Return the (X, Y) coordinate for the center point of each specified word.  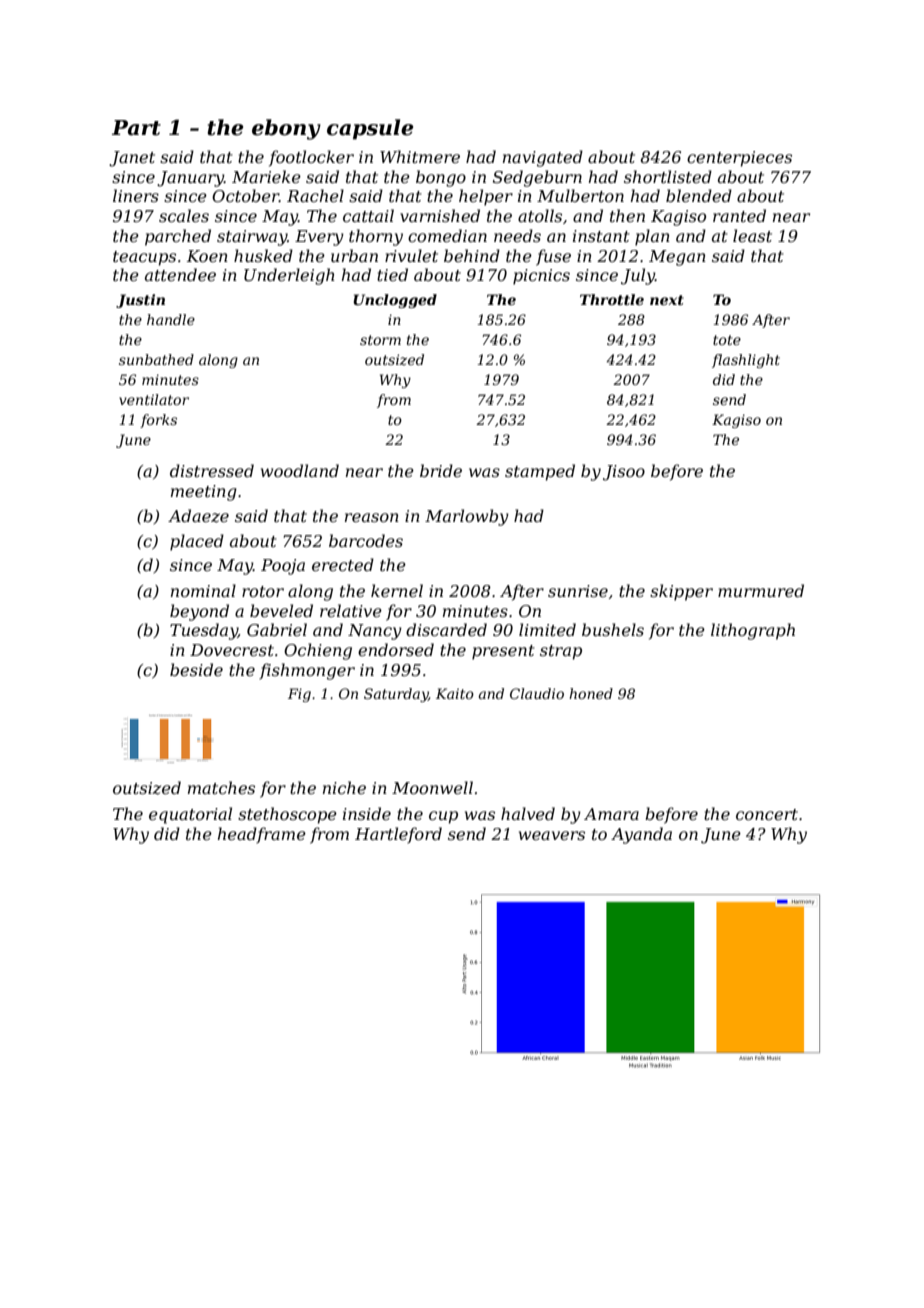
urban (354, 255)
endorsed (396, 649)
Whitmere (420, 156)
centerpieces (739, 159)
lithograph (753, 631)
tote (727, 340)
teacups (144, 258)
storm (380, 340)
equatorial (190, 815)
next (667, 300)
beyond (199, 612)
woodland (300, 470)
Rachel (315, 195)
